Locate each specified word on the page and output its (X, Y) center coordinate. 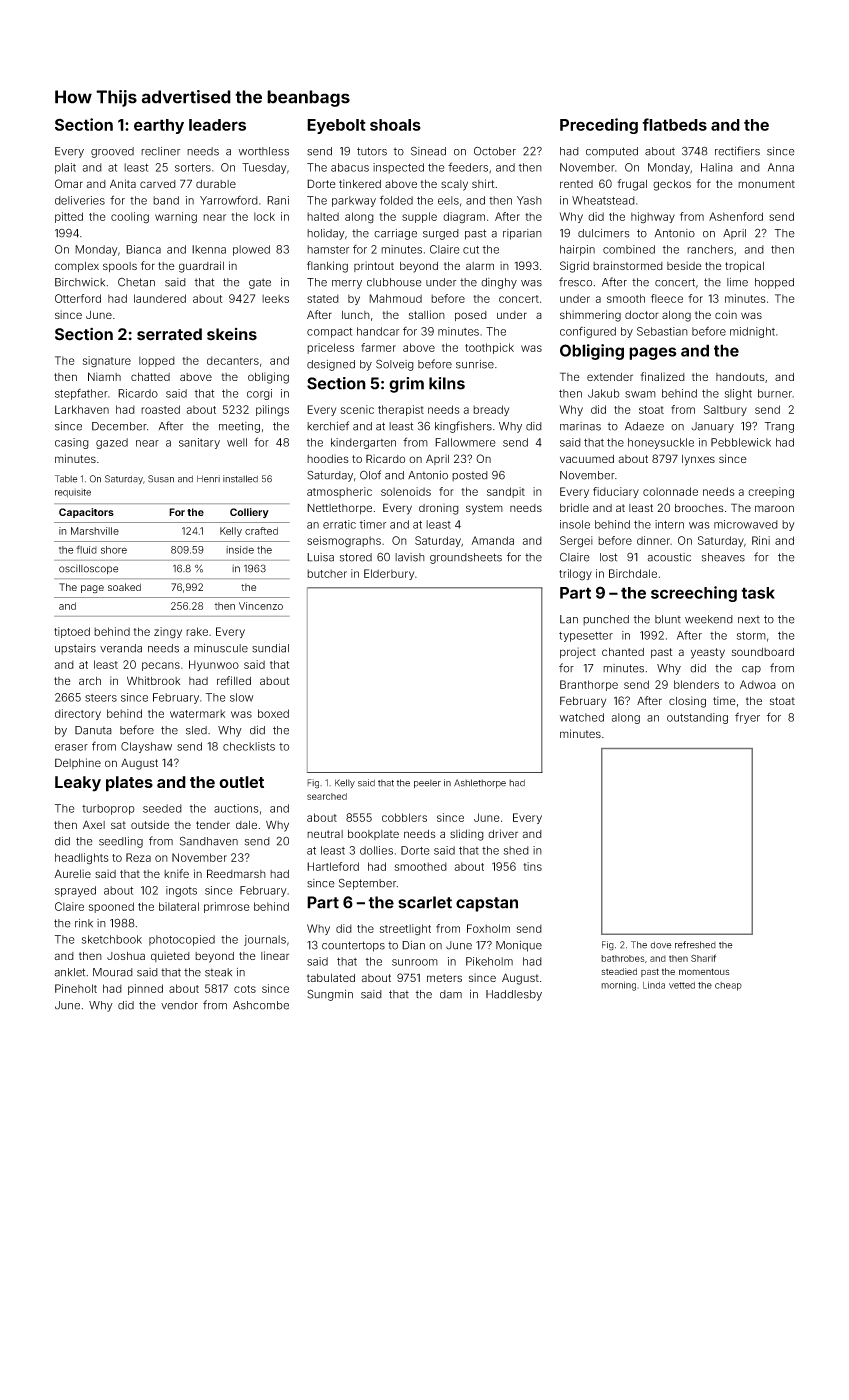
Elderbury (389, 574)
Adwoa (758, 684)
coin (726, 314)
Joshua (126, 956)
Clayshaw (146, 747)
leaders (217, 125)
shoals (395, 125)
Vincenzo (261, 606)
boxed (273, 713)
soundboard (763, 652)
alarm (480, 266)
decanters (233, 360)
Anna (781, 167)
